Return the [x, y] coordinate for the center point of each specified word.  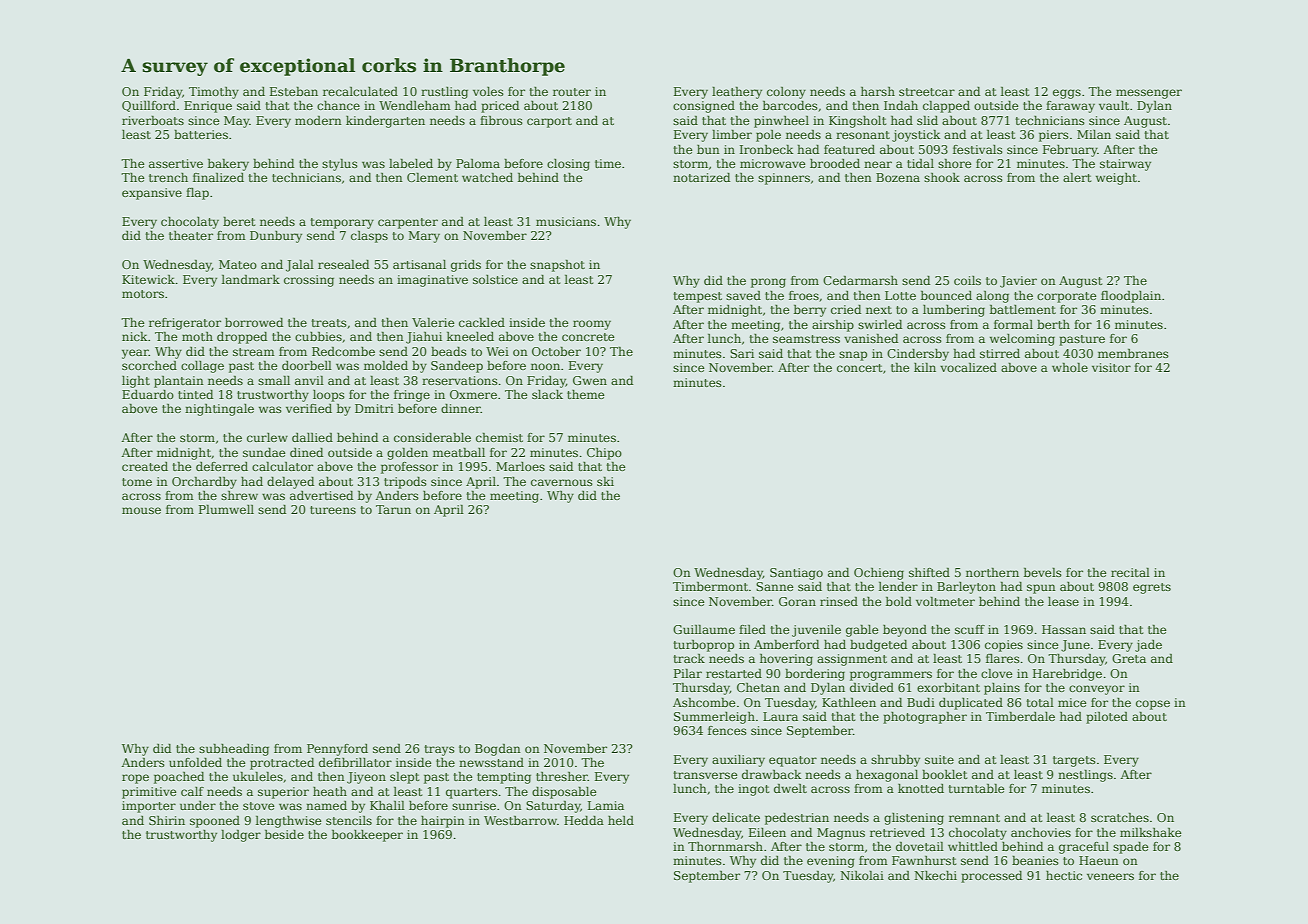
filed [752, 629]
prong [768, 283]
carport [549, 122]
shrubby [895, 761]
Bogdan [498, 750]
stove [259, 806]
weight [1116, 179]
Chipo [604, 454]
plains [1002, 689]
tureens [333, 510]
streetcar [927, 92]
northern [992, 572]
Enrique [208, 107]
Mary [424, 237]
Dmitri [374, 408]
